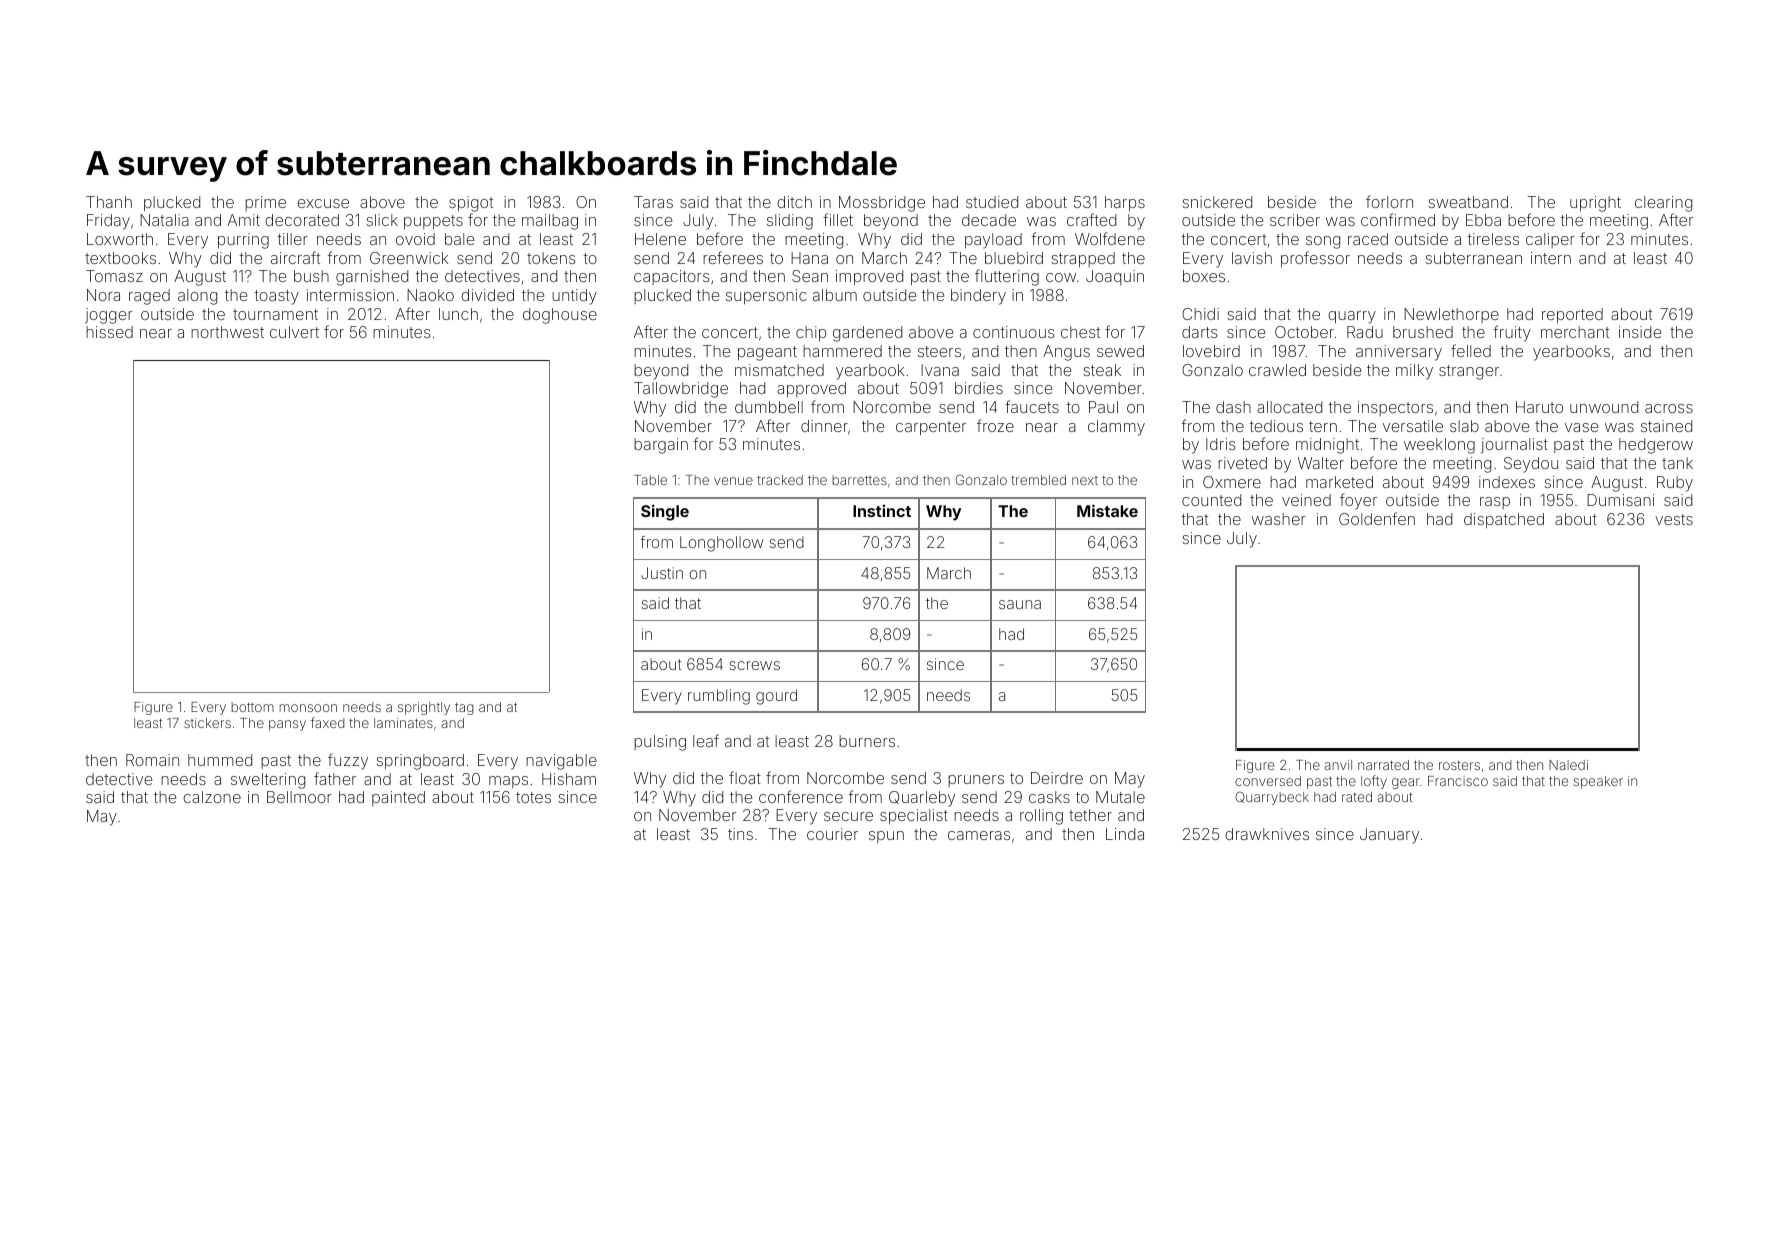 This screenshot has height=1258, width=1779. Describe the element at coordinates (740, 834) in the screenshot. I see `tins` at that location.
